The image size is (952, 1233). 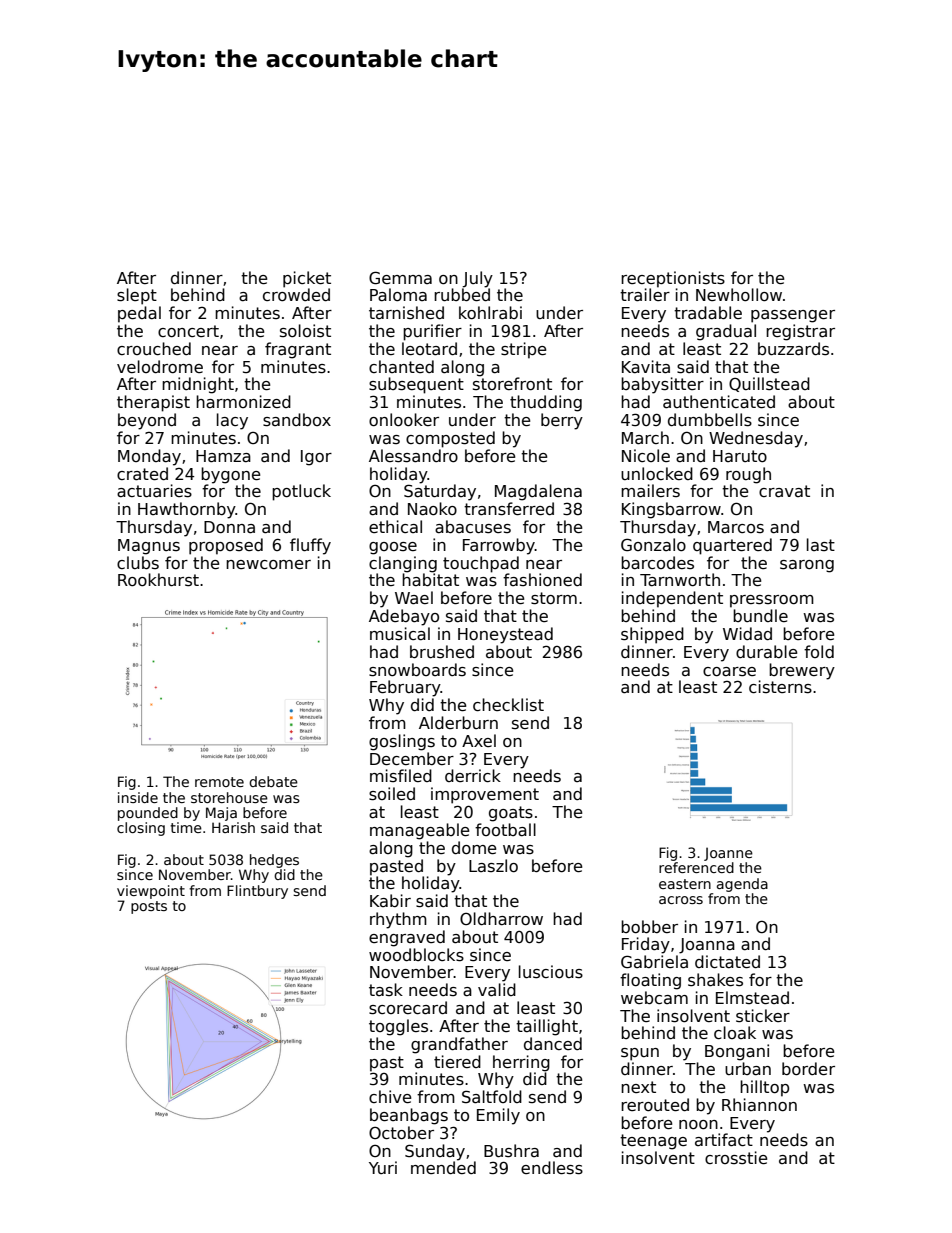 What do you see at coordinates (158, 580) in the screenshot?
I see `Rookhurst` at bounding box center [158, 580].
